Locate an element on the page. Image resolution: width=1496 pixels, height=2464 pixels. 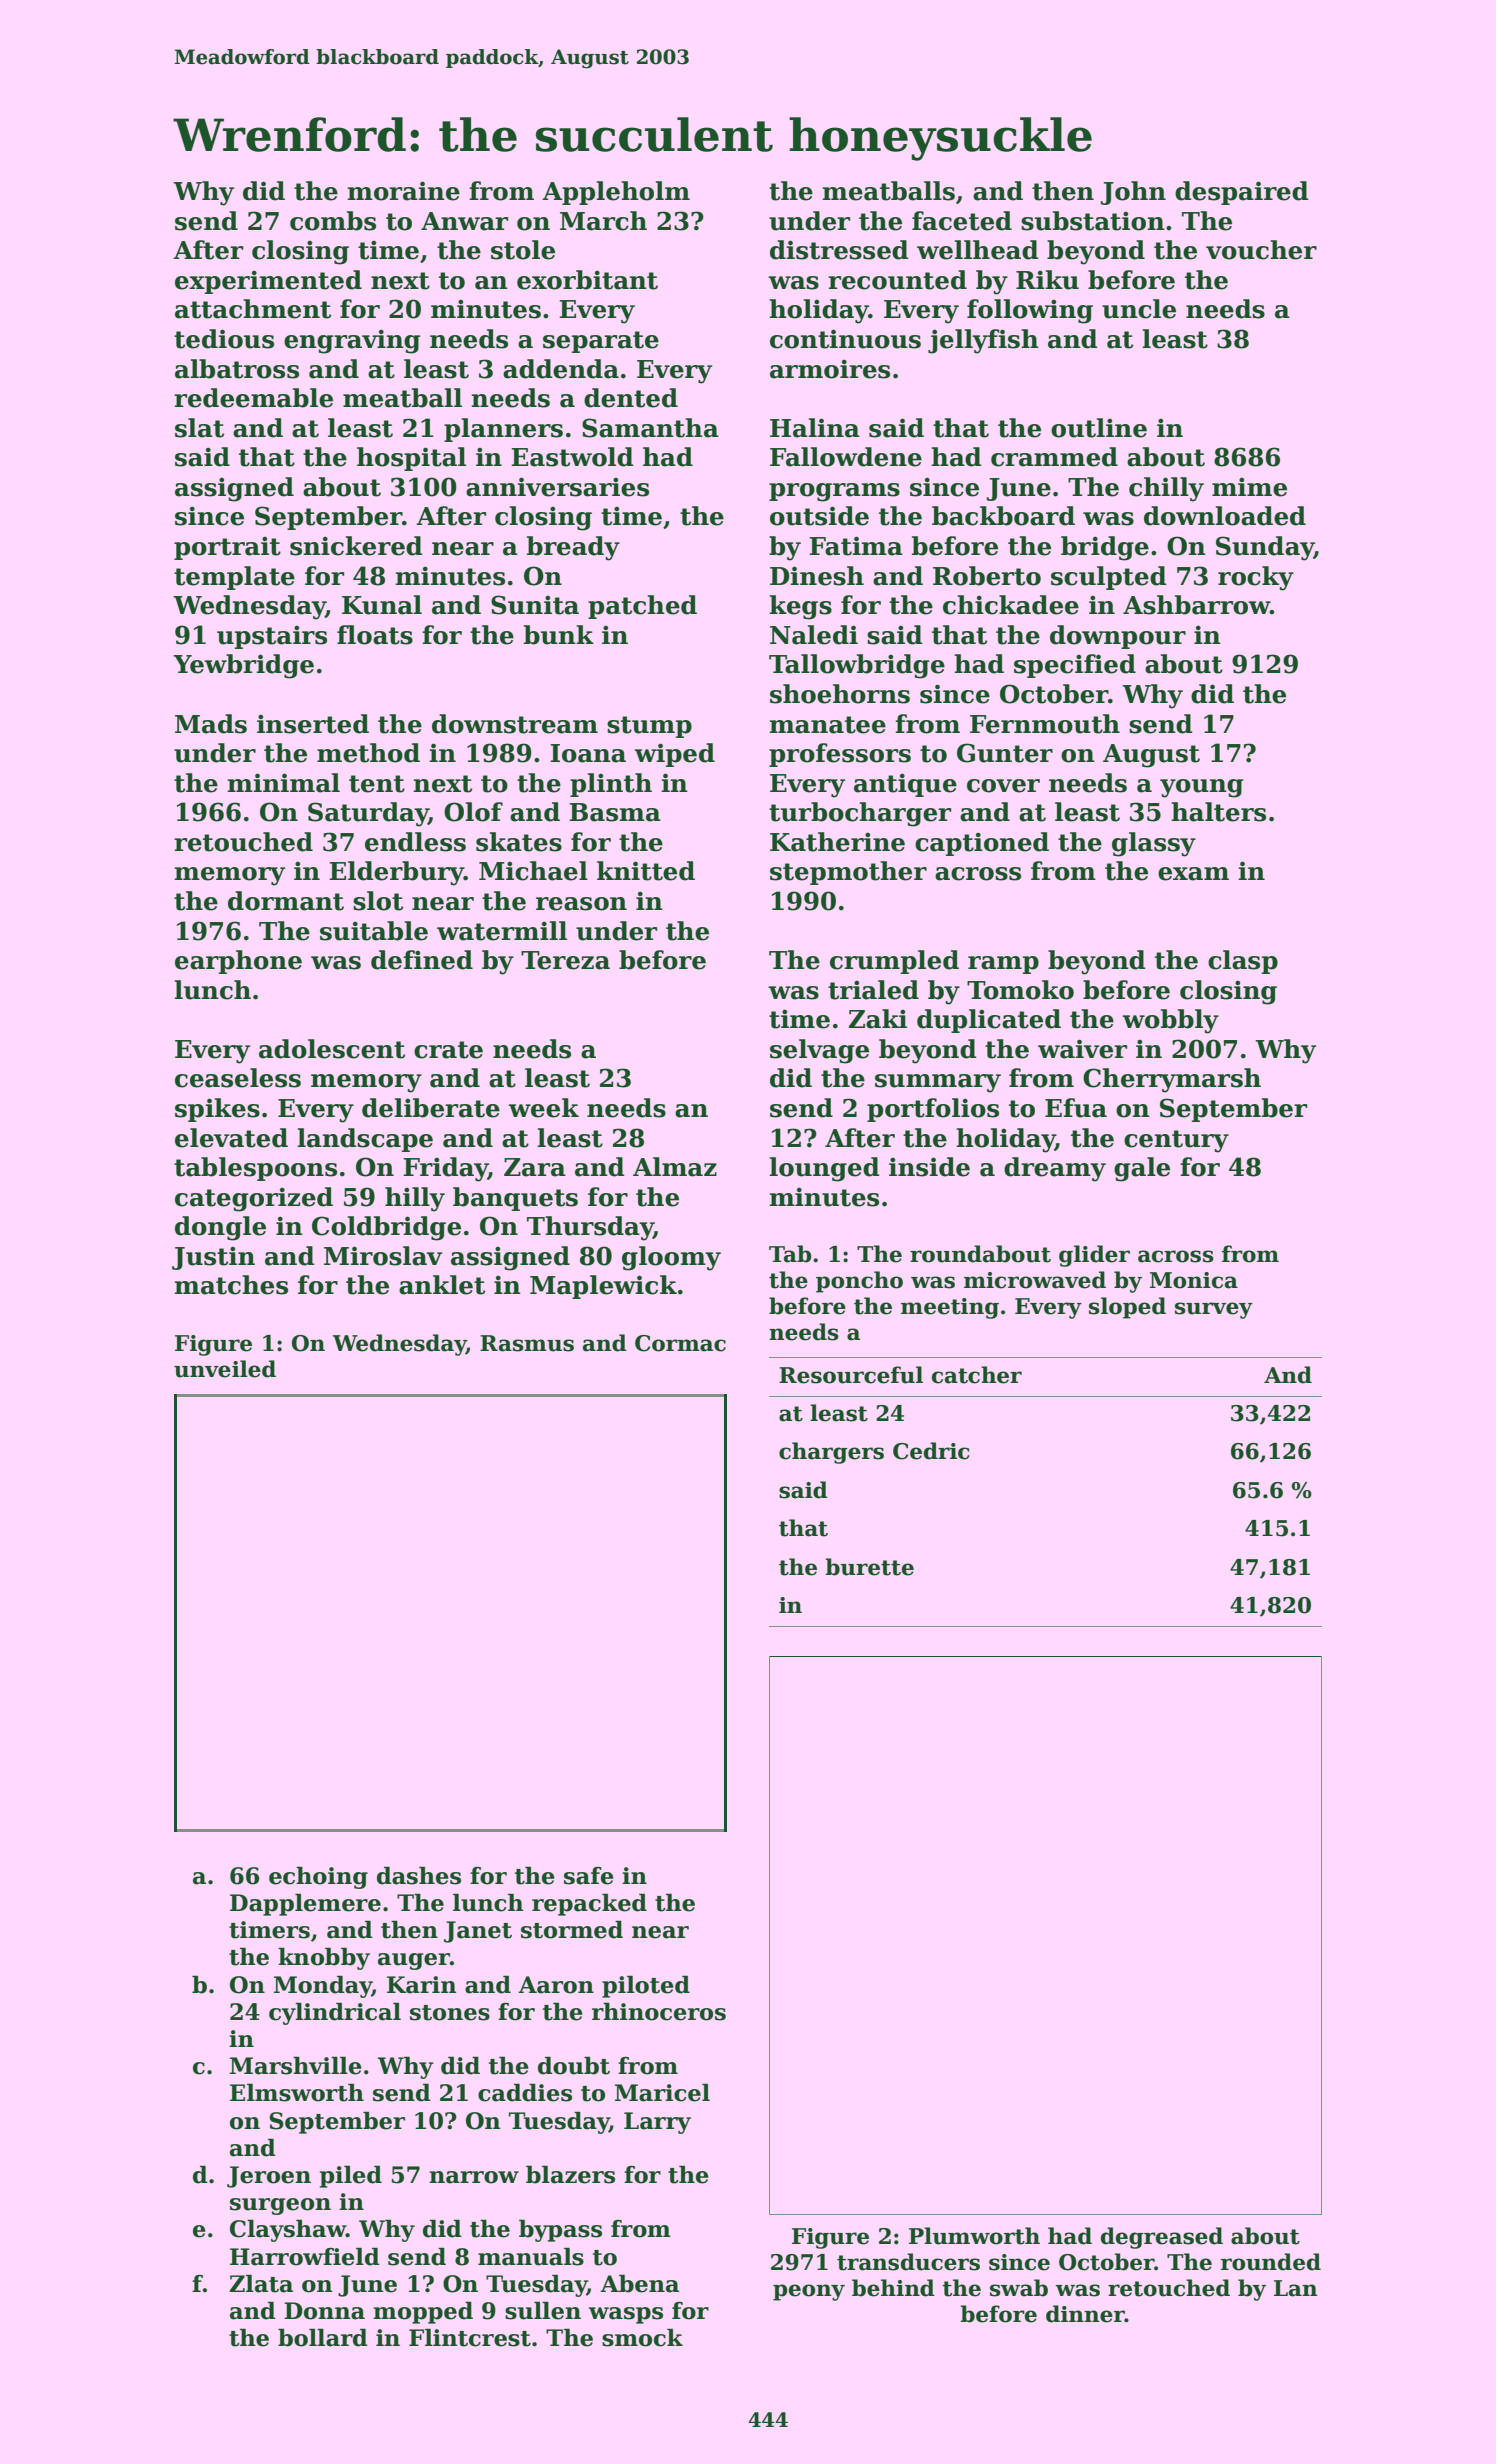
shoehorns is located at coordinates (840, 694).
